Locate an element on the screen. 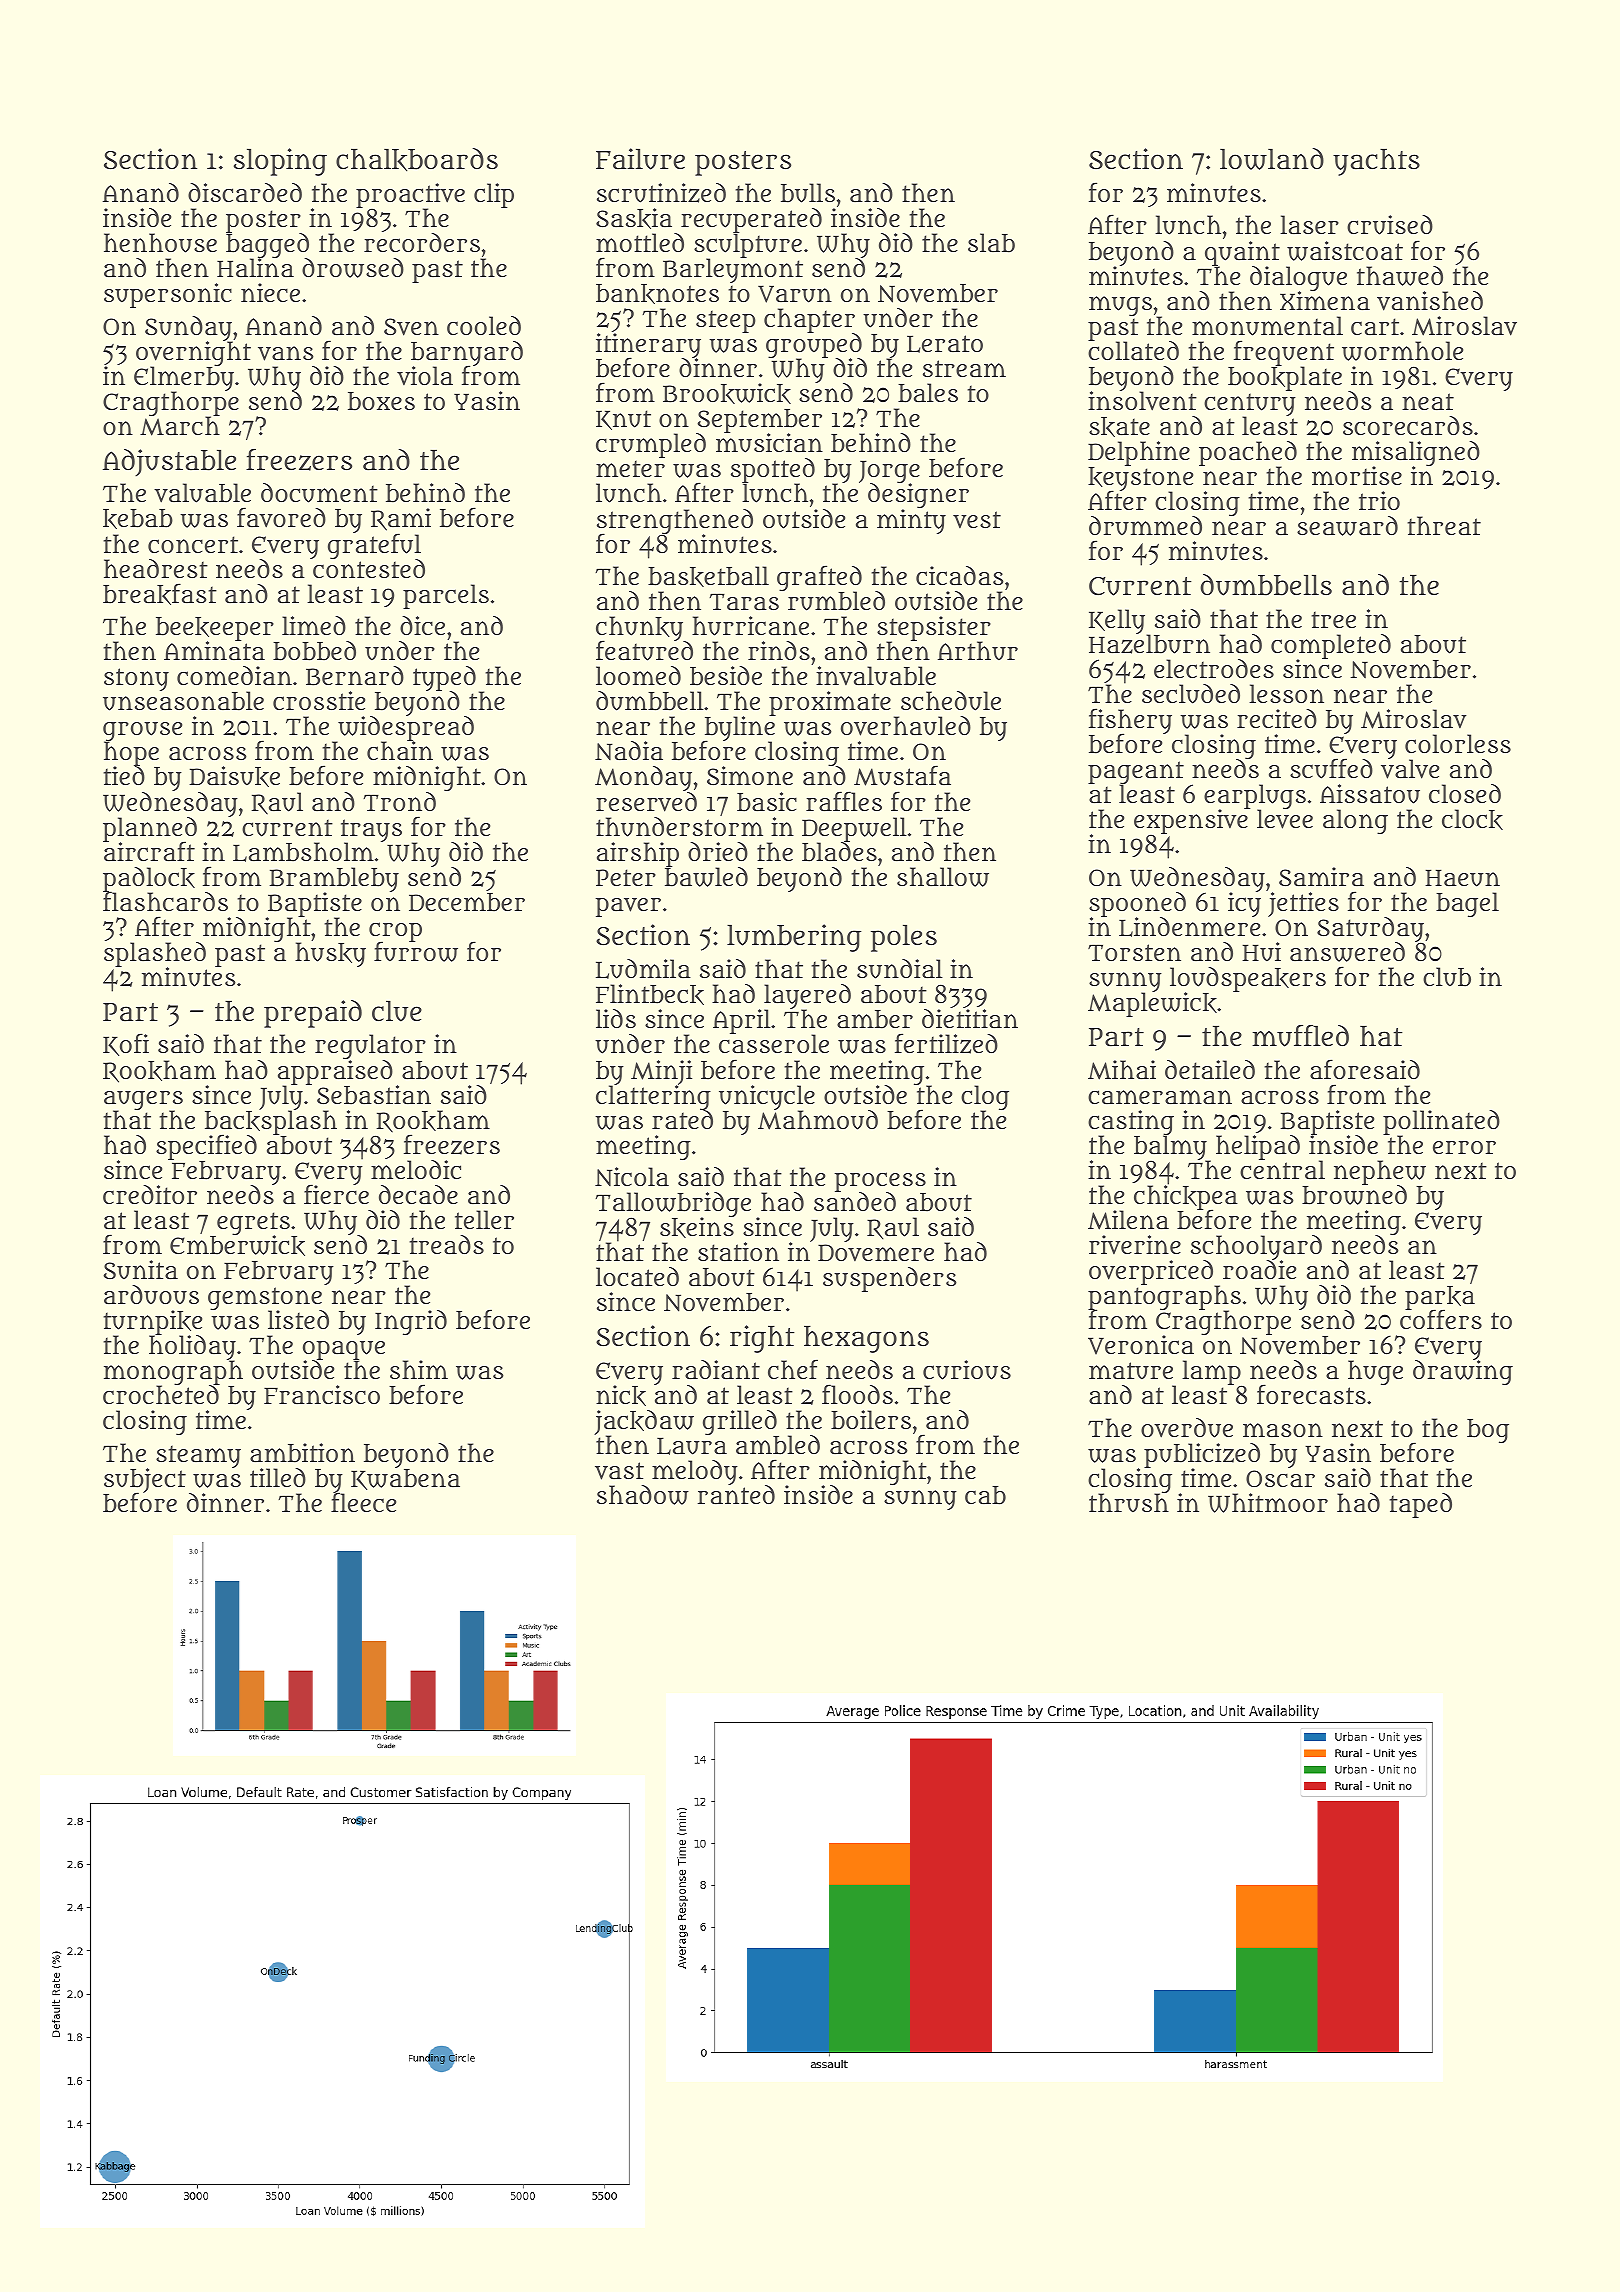 The height and width of the screenshot is (2292, 1620). fierce is located at coordinates (336, 1194).
